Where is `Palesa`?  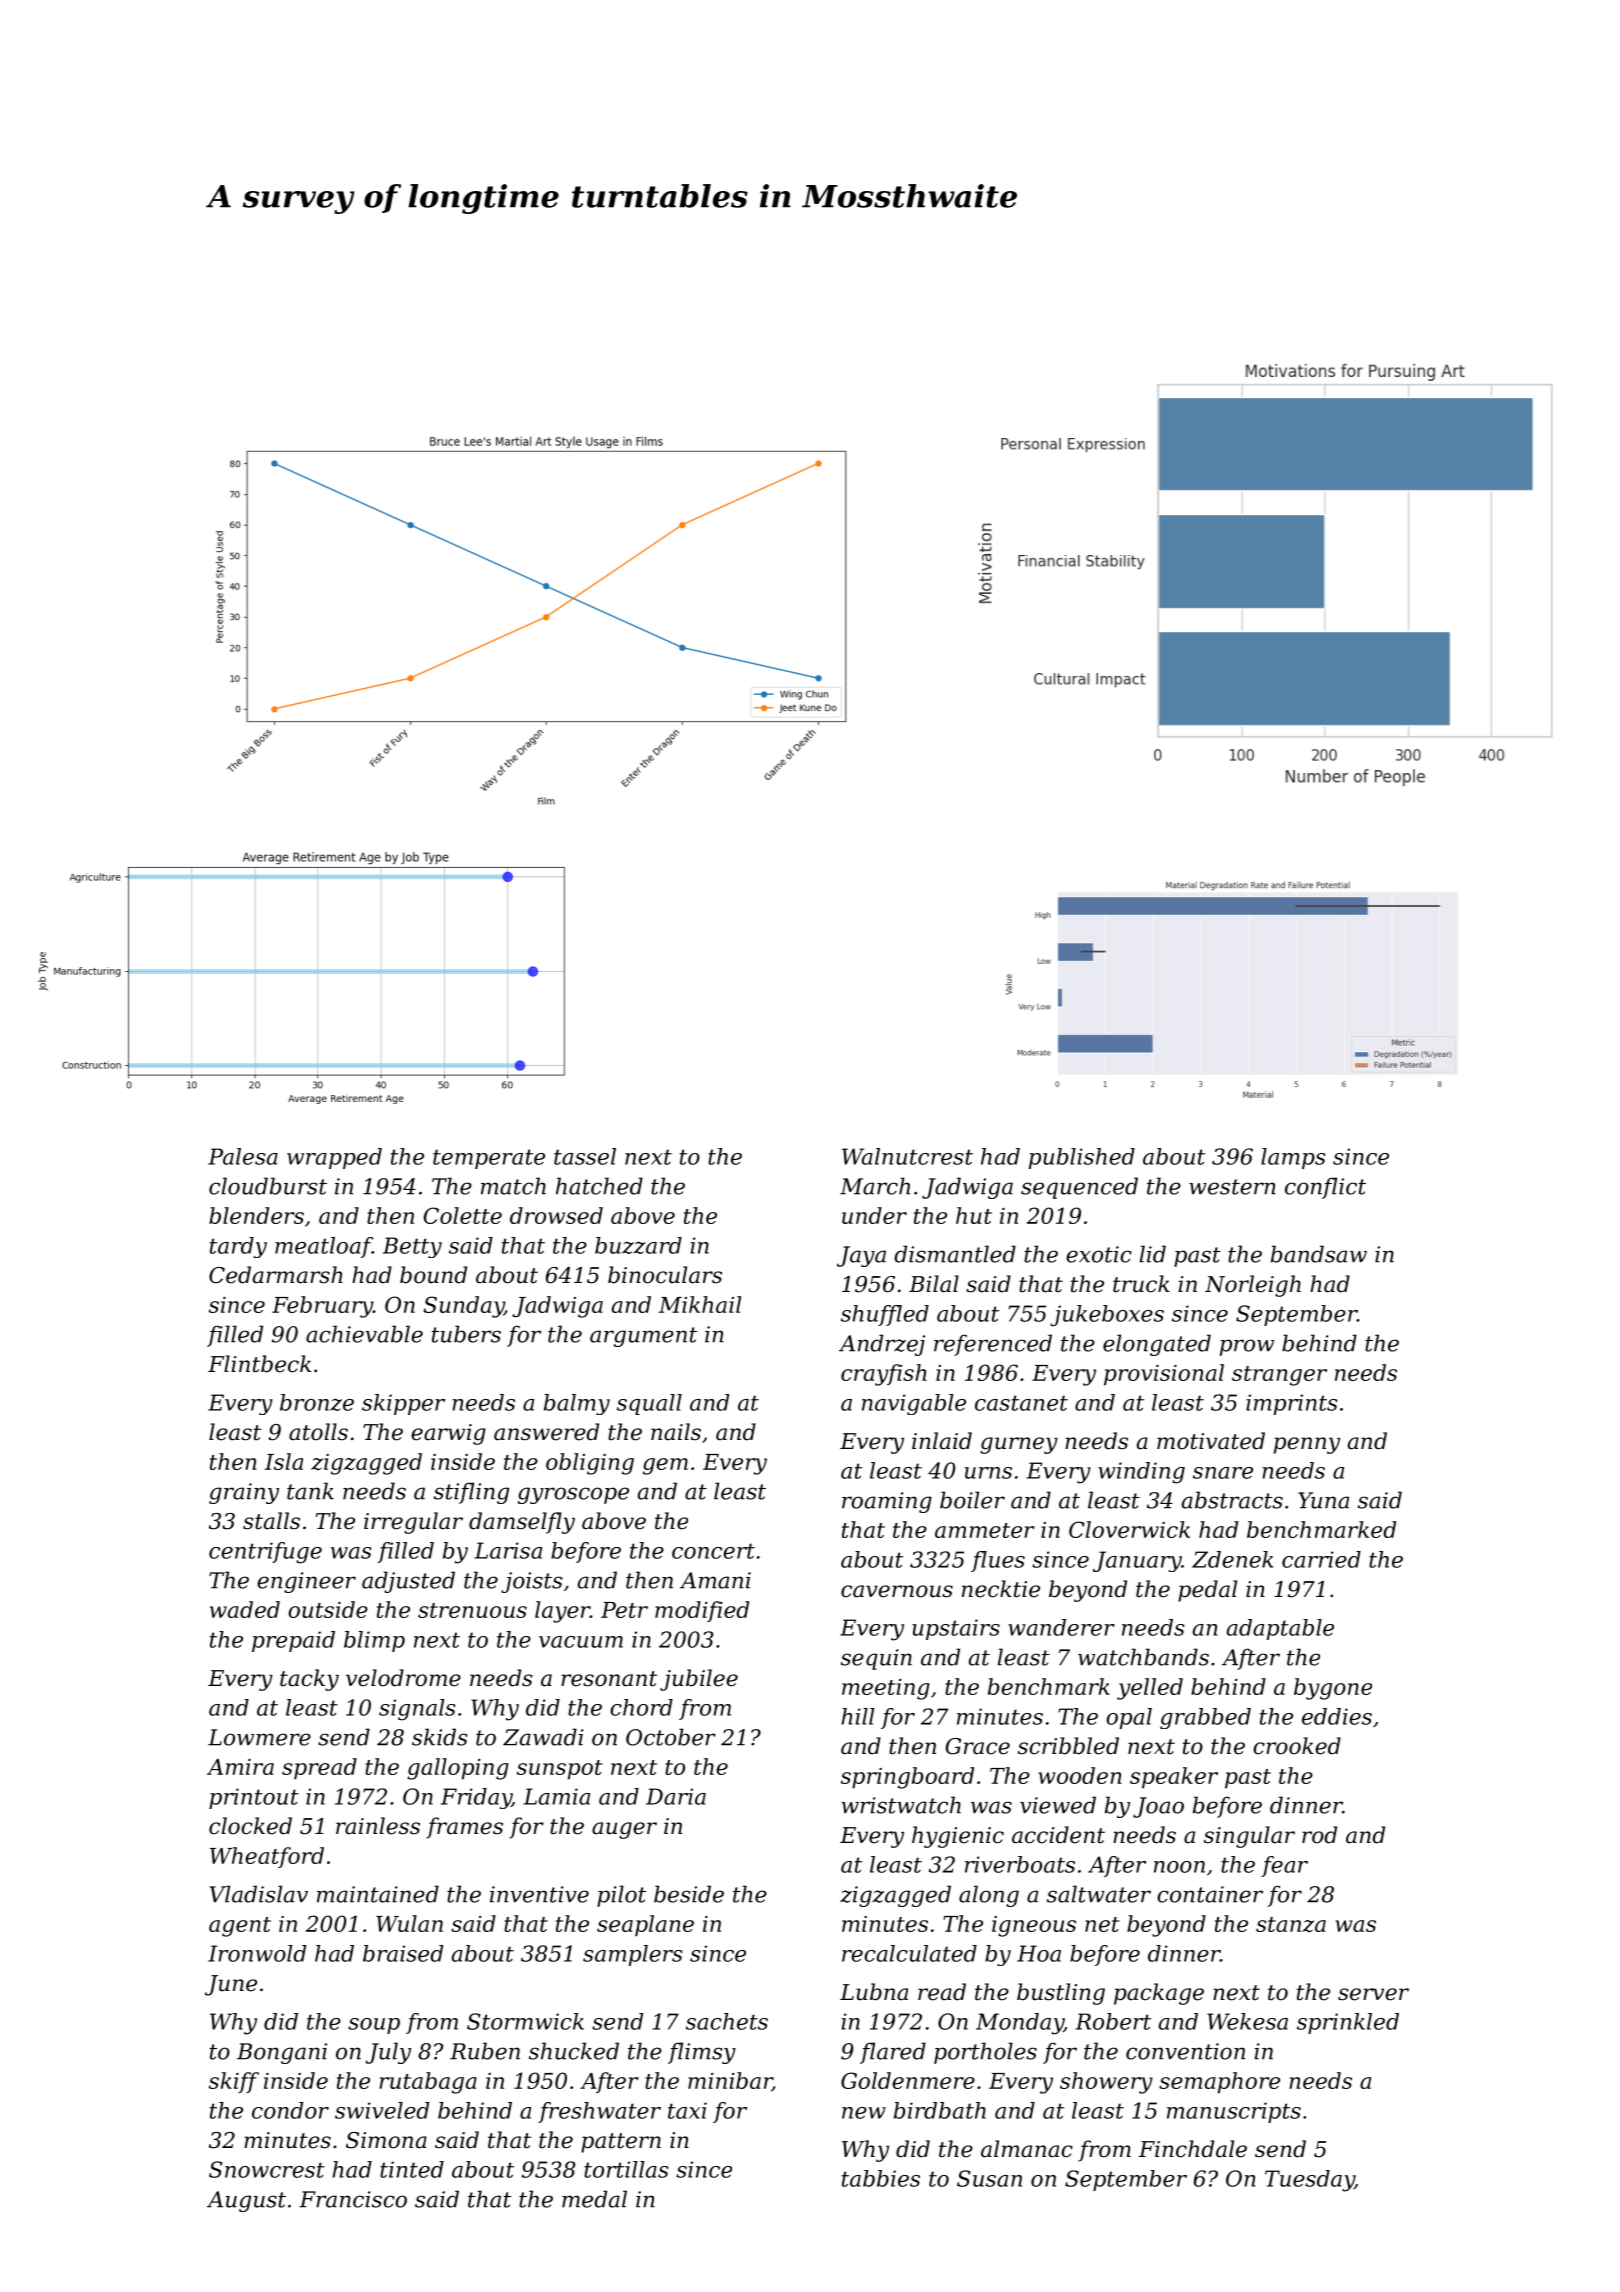
Palesa is located at coordinates (243, 1156).
